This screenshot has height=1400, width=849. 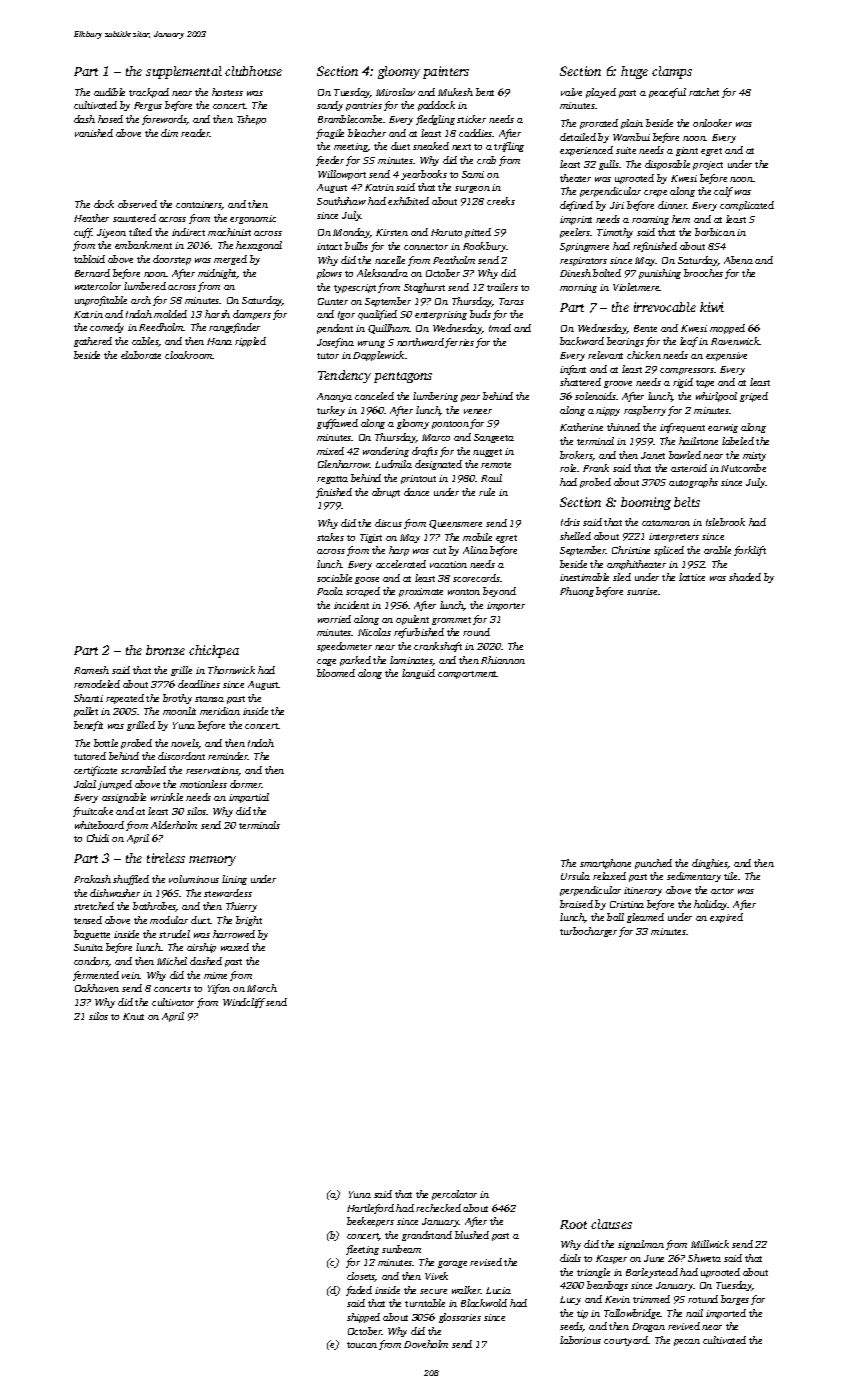 I want to click on vein, so click(x=131, y=975).
